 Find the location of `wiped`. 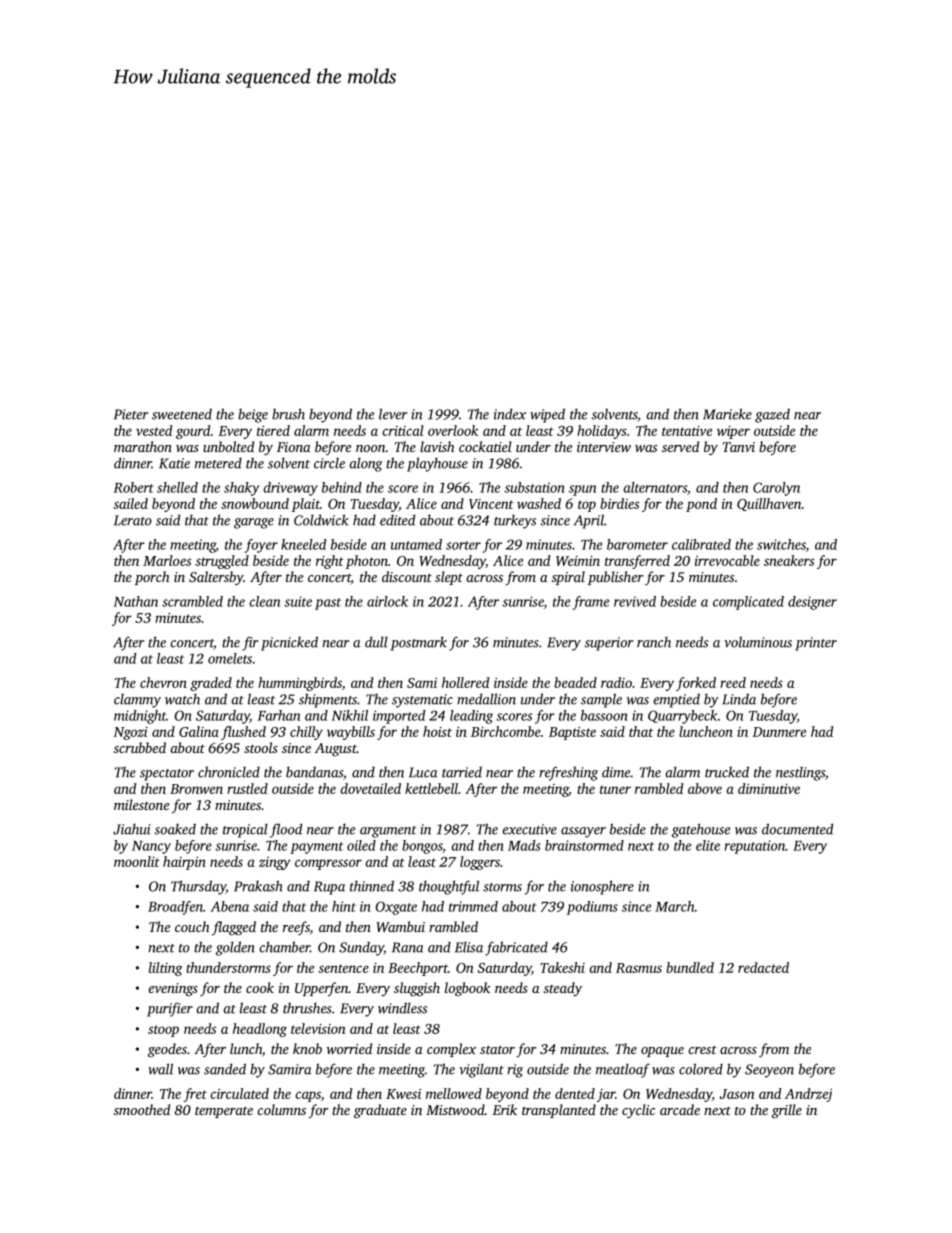

wiped is located at coordinates (547, 415).
